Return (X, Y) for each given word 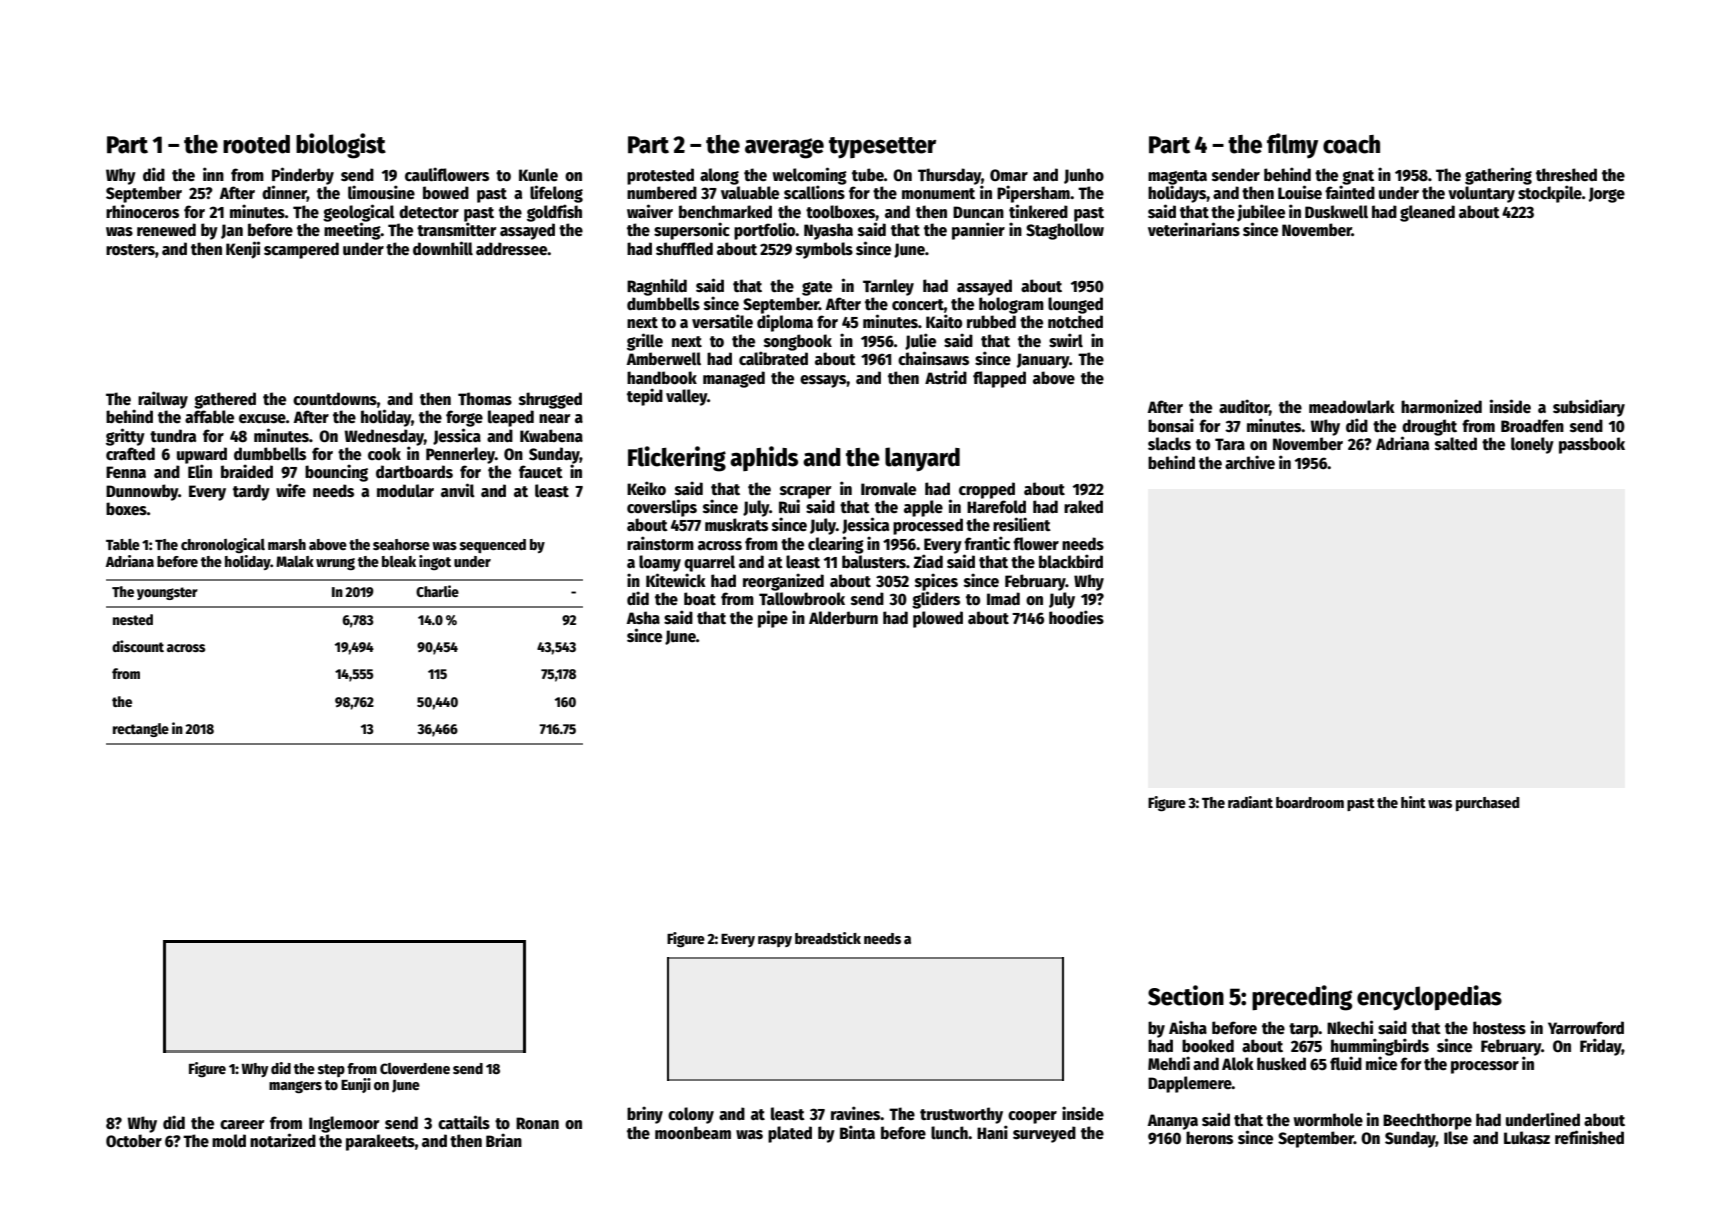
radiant (1250, 802)
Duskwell (1336, 212)
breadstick (828, 938)
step (331, 1070)
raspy (775, 941)
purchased (1487, 804)
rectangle (141, 730)
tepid (645, 397)
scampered (301, 250)
